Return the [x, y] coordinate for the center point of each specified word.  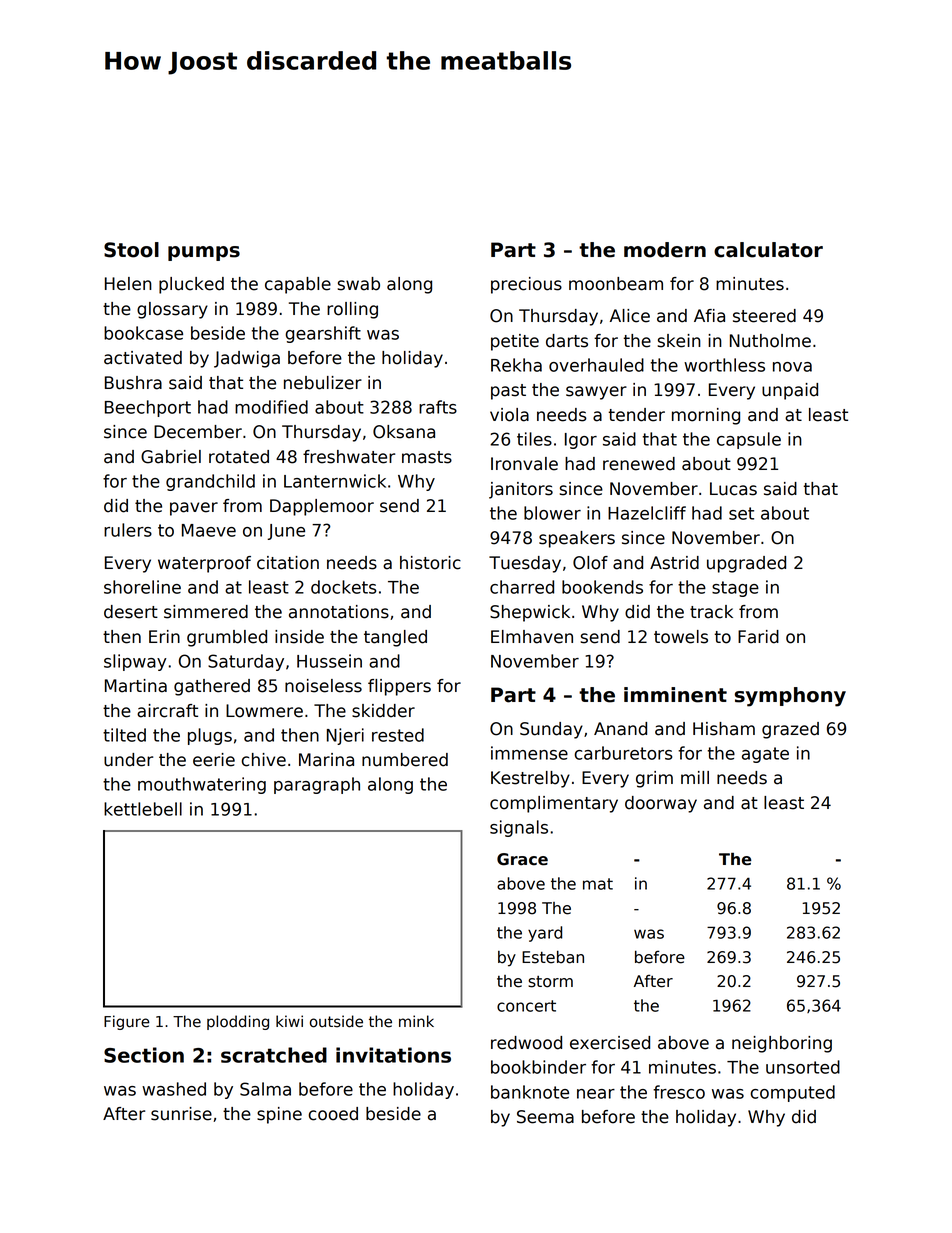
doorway [661, 804]
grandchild [210, 482]
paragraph [317, 785]
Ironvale [524, 464]
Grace [522, 859]
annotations [339, 612]
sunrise [181, 1114]
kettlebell [143, 809]
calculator [768, 250]
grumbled [227, 638]
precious [526, 285]
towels [681, 637]
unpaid [790, 391]
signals [519, 828]
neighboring [782, 1044]
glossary [172, 310]
